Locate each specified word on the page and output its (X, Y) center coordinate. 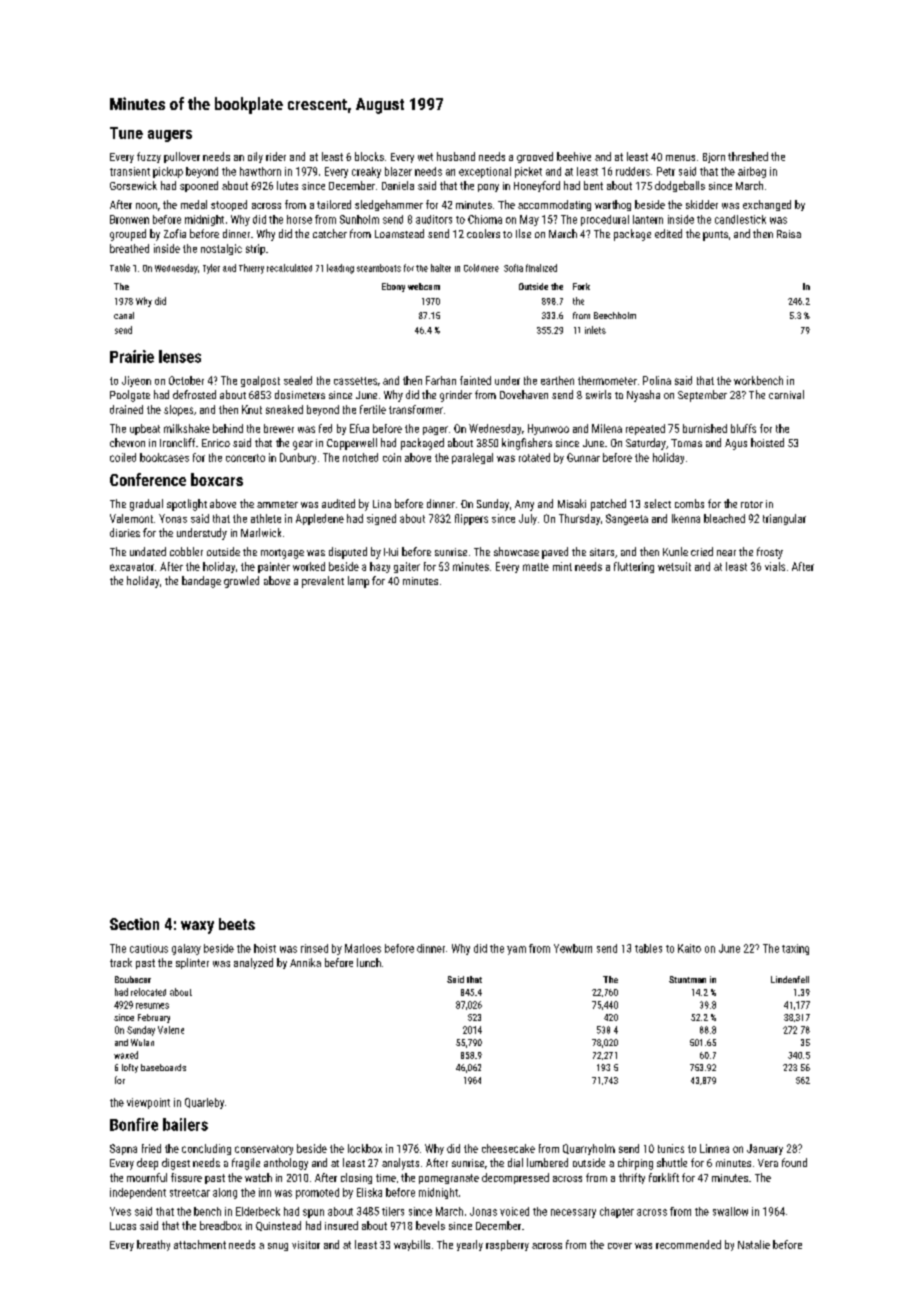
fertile (373, 409)
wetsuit (674, 566)
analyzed (253, 963)
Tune (126, 133)
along (225, 1193)
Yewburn (573, 948)
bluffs (743, 428)
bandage (201, 582)
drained (126, 409)
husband (456, 156)
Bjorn (714, 158)
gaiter (407, 567)
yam (516, 950)
